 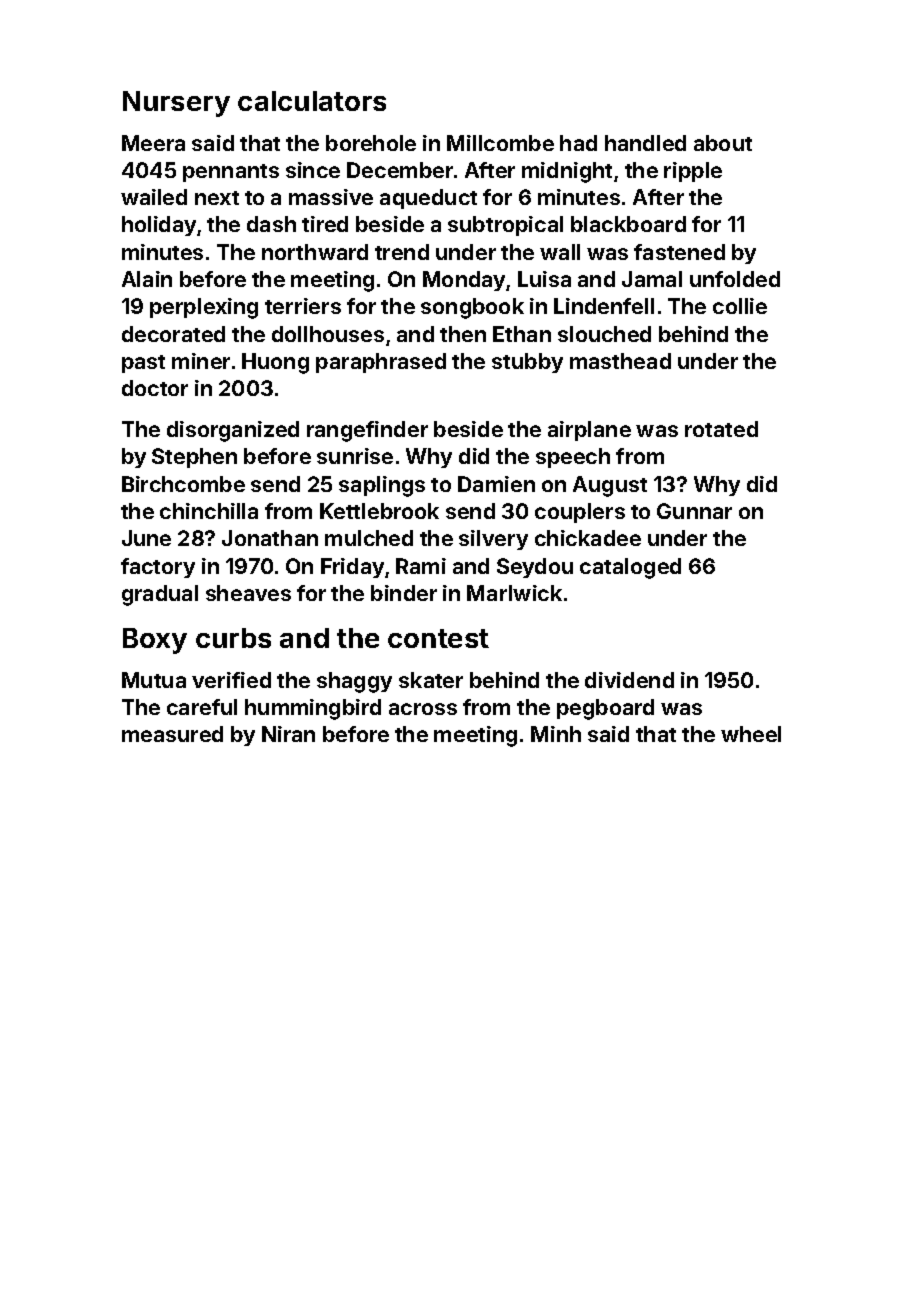 I want to click on handled, so click(x=645, y=143).
